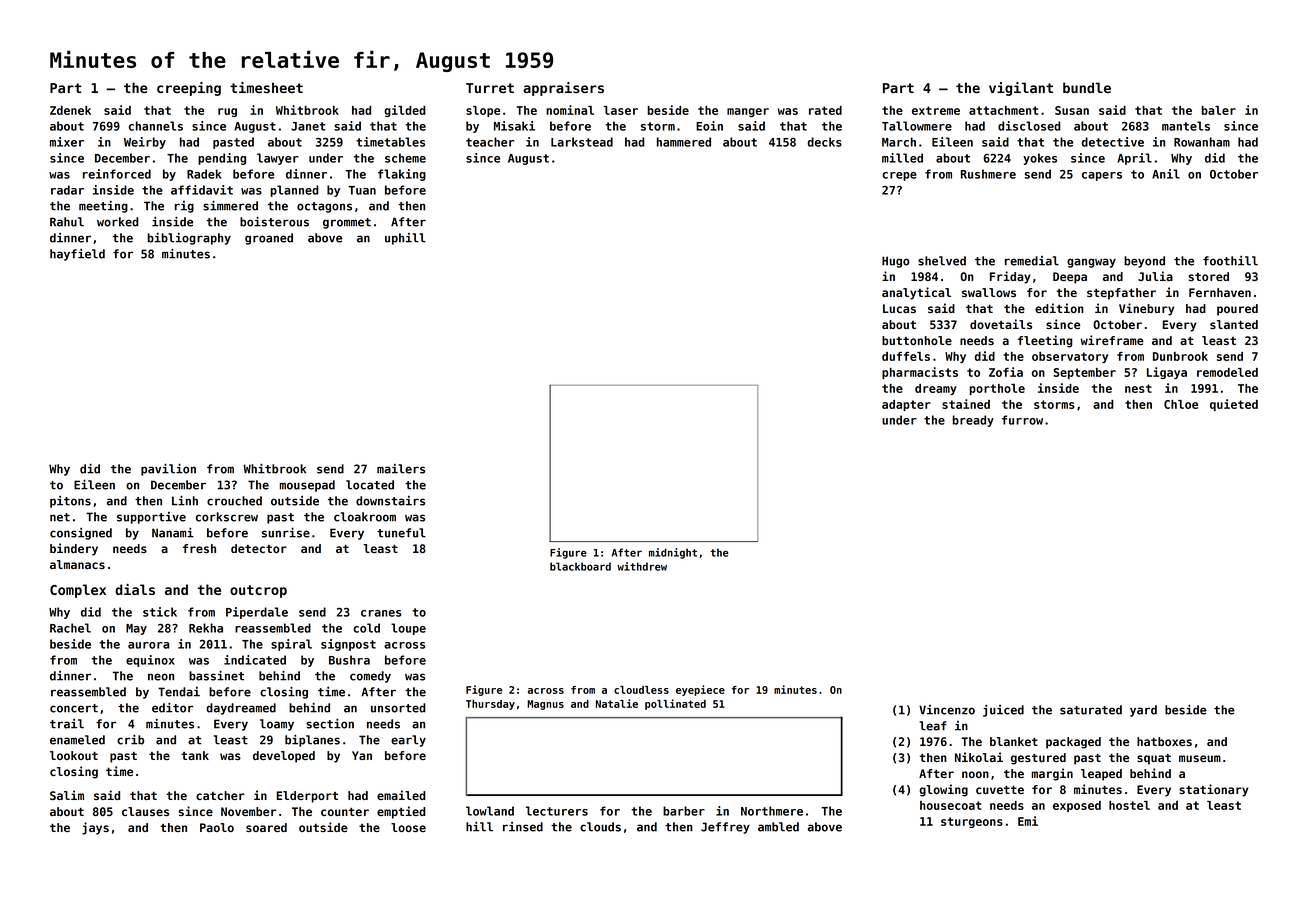 This screenshot has width=1308, height=924. I want to click on blackboard, so click(580, 566).
